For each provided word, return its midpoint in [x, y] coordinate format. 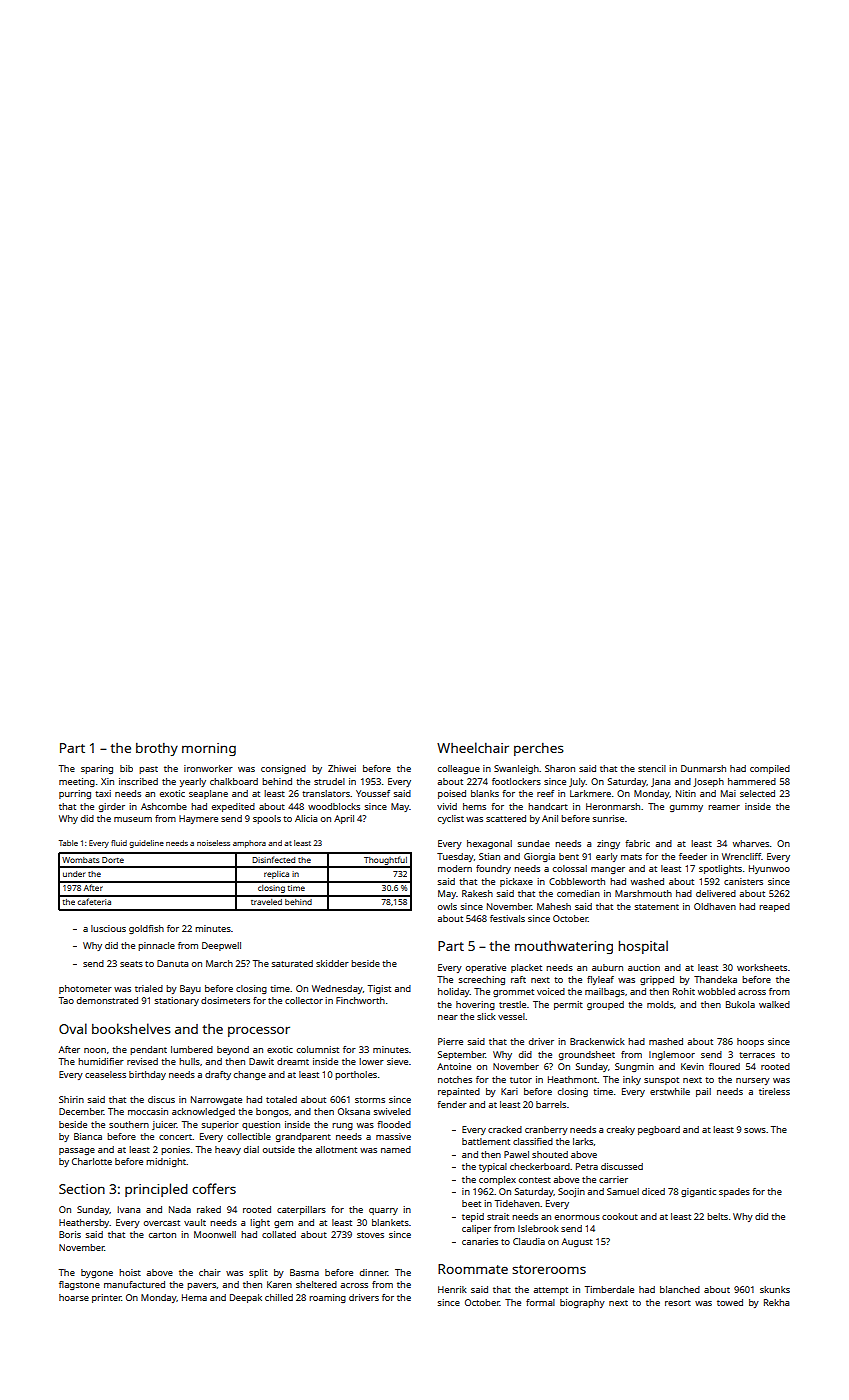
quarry [383, 1211]
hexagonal [489, 844]
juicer [164, 1125]
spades [734, 1192]
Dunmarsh [703, 768]
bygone [97, 1273]
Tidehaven [517, 1203]
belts [717, 1216]
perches [539, 749]
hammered [752, 781]
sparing [97, 769]
